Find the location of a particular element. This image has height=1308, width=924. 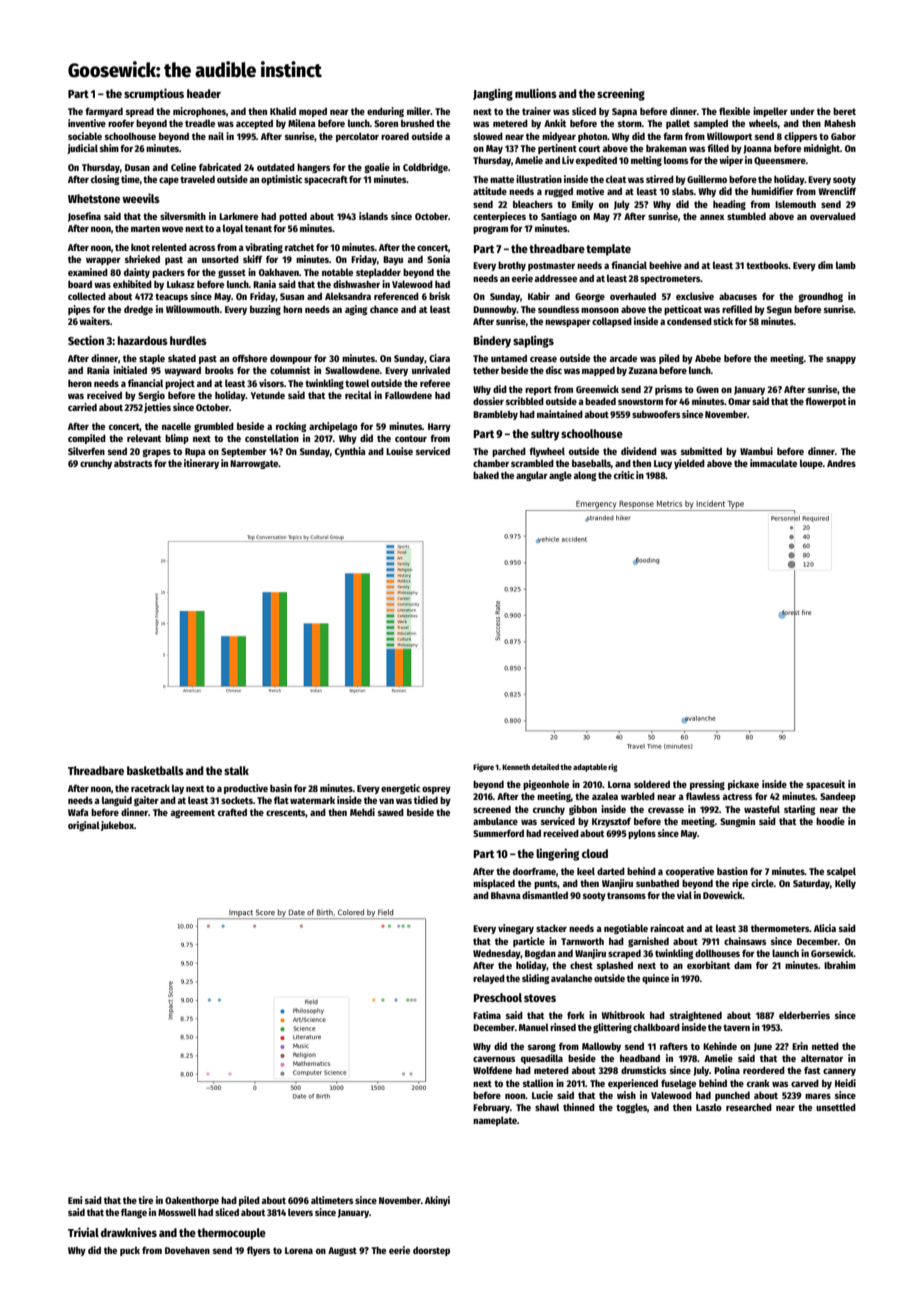

chance is located at coordinates (384, 309).
